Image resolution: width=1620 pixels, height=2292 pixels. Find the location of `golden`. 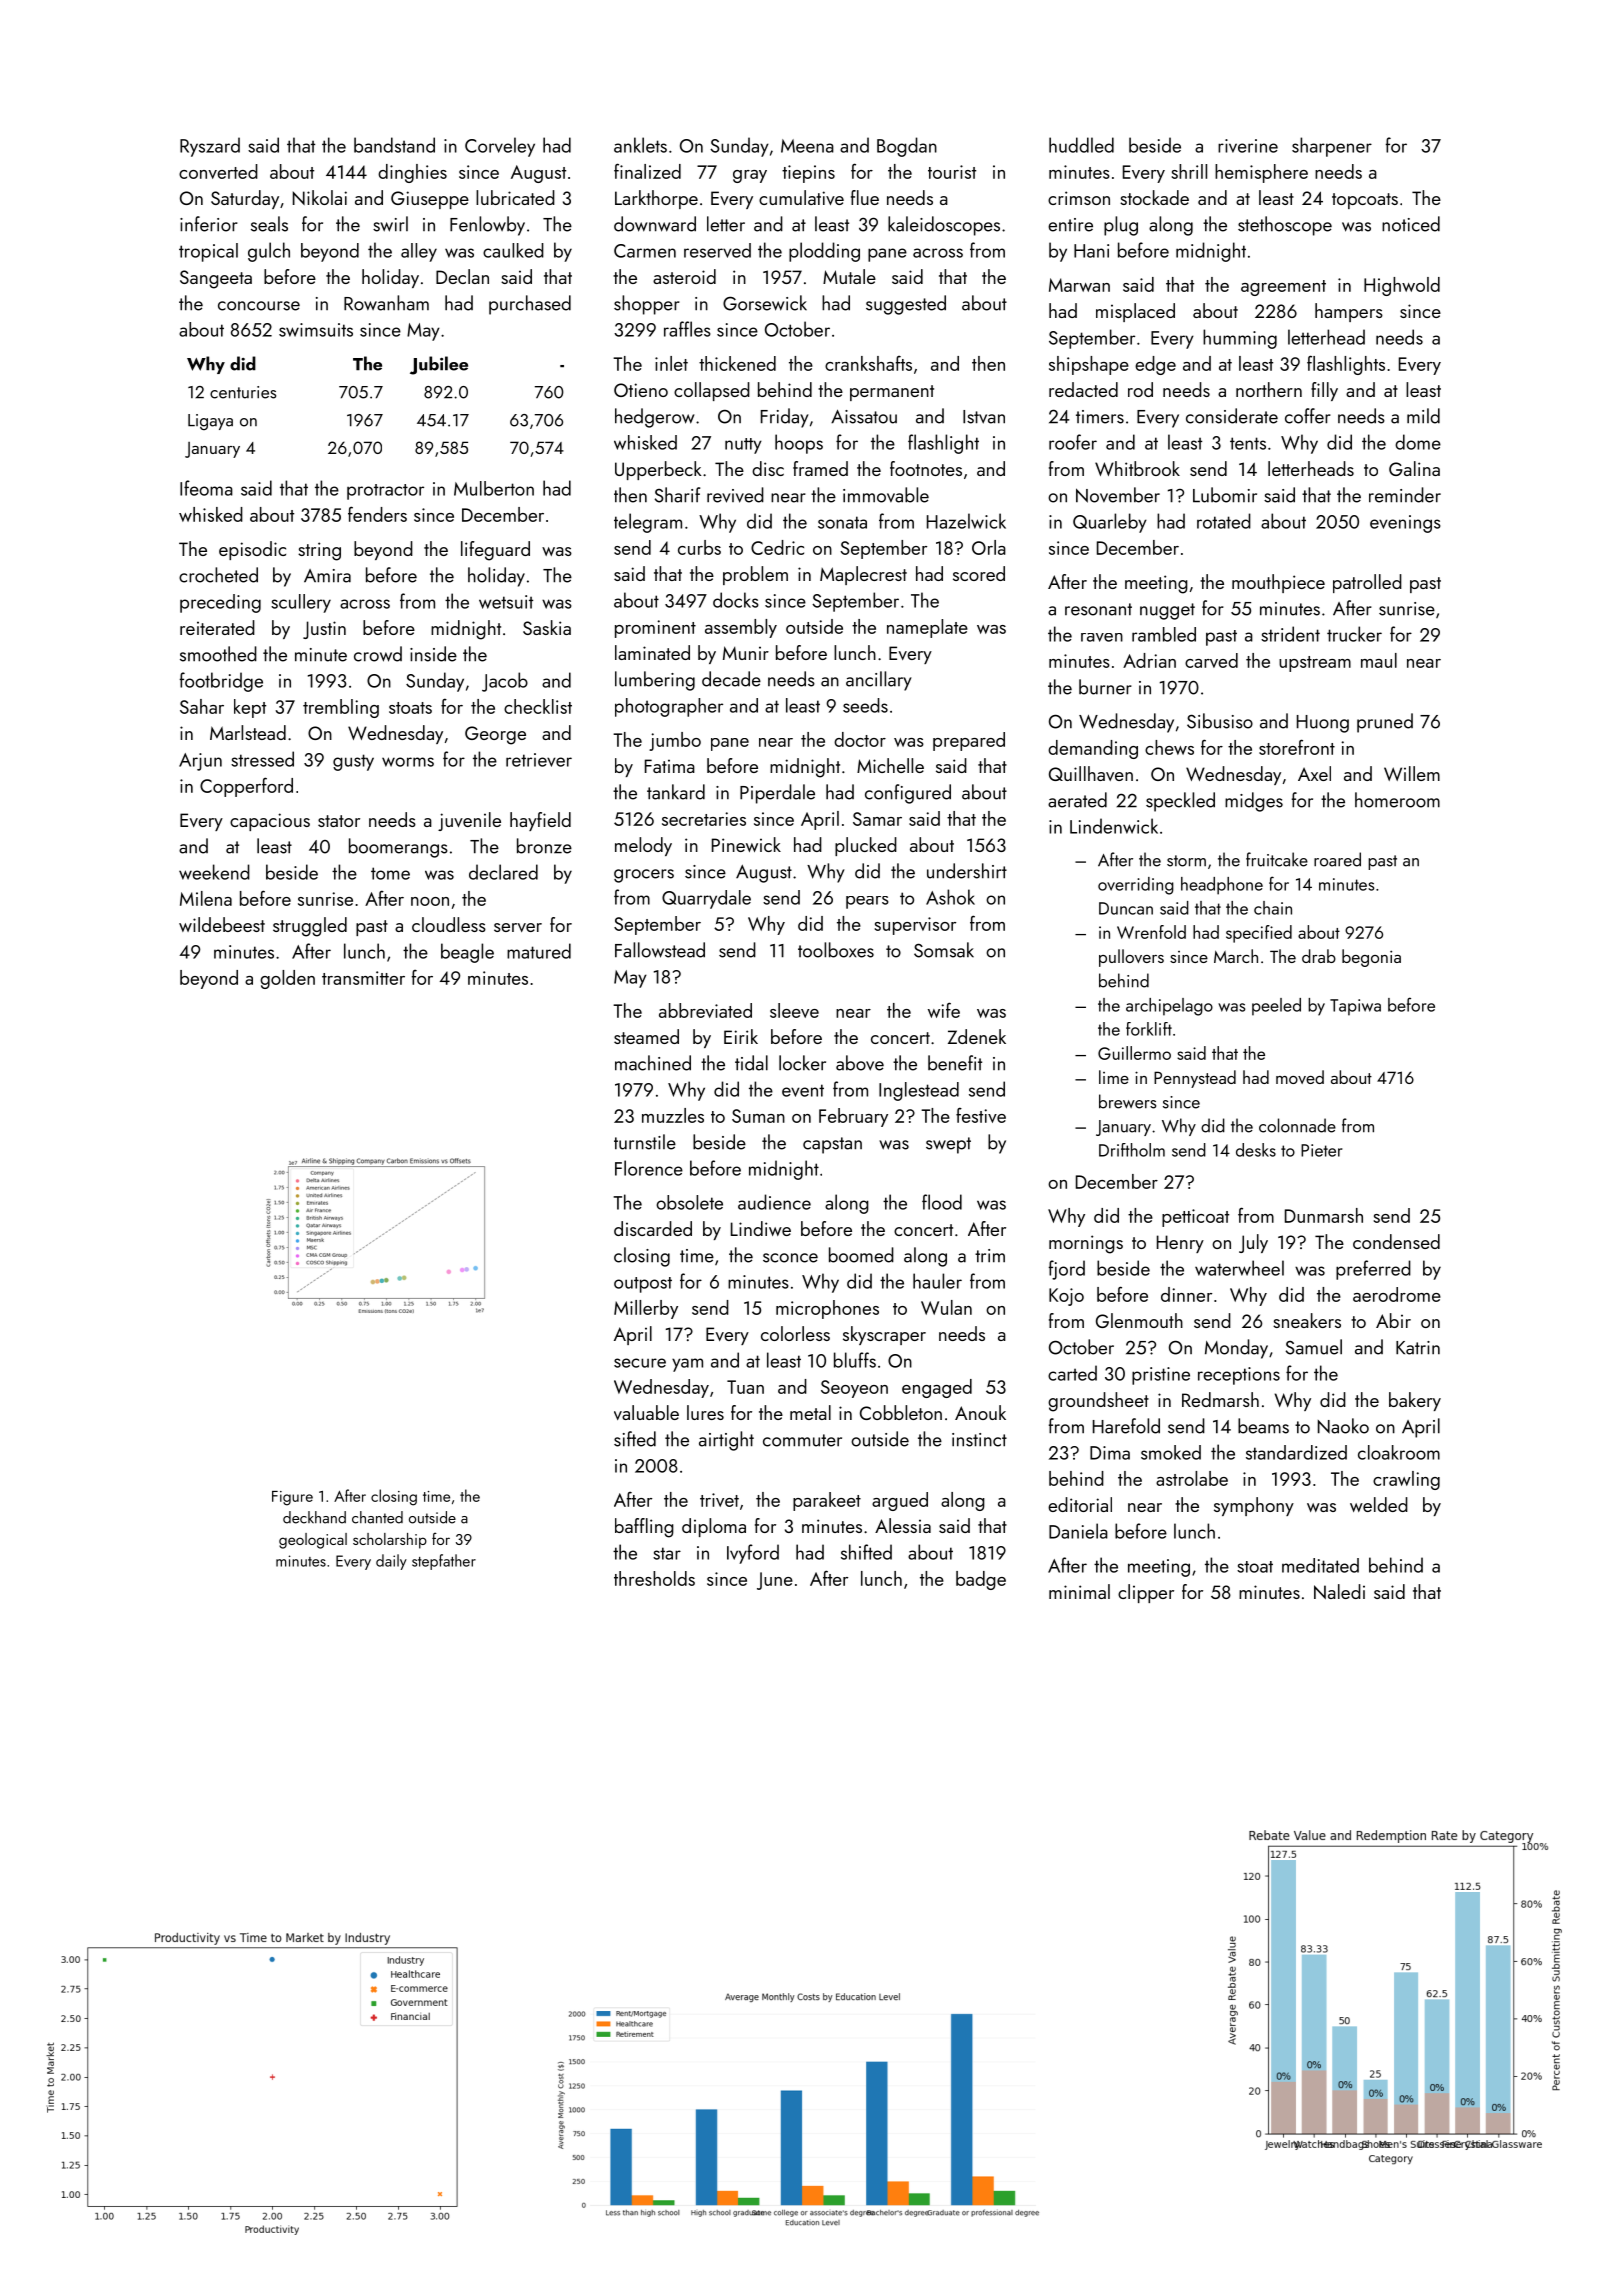

golden is located at coordinates (287, 979).
